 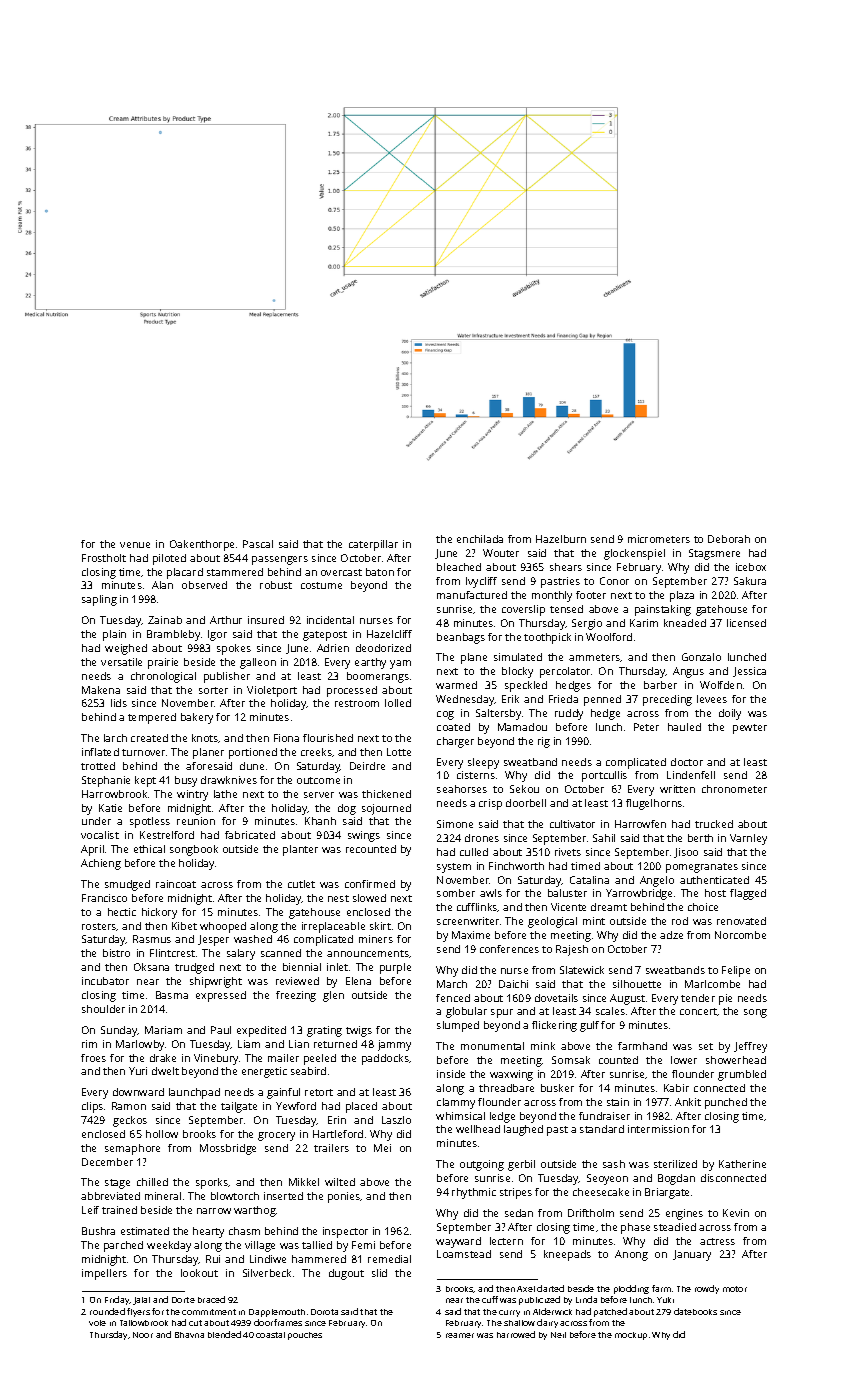 I want to click on flourished, so click(x=328, y=738).
